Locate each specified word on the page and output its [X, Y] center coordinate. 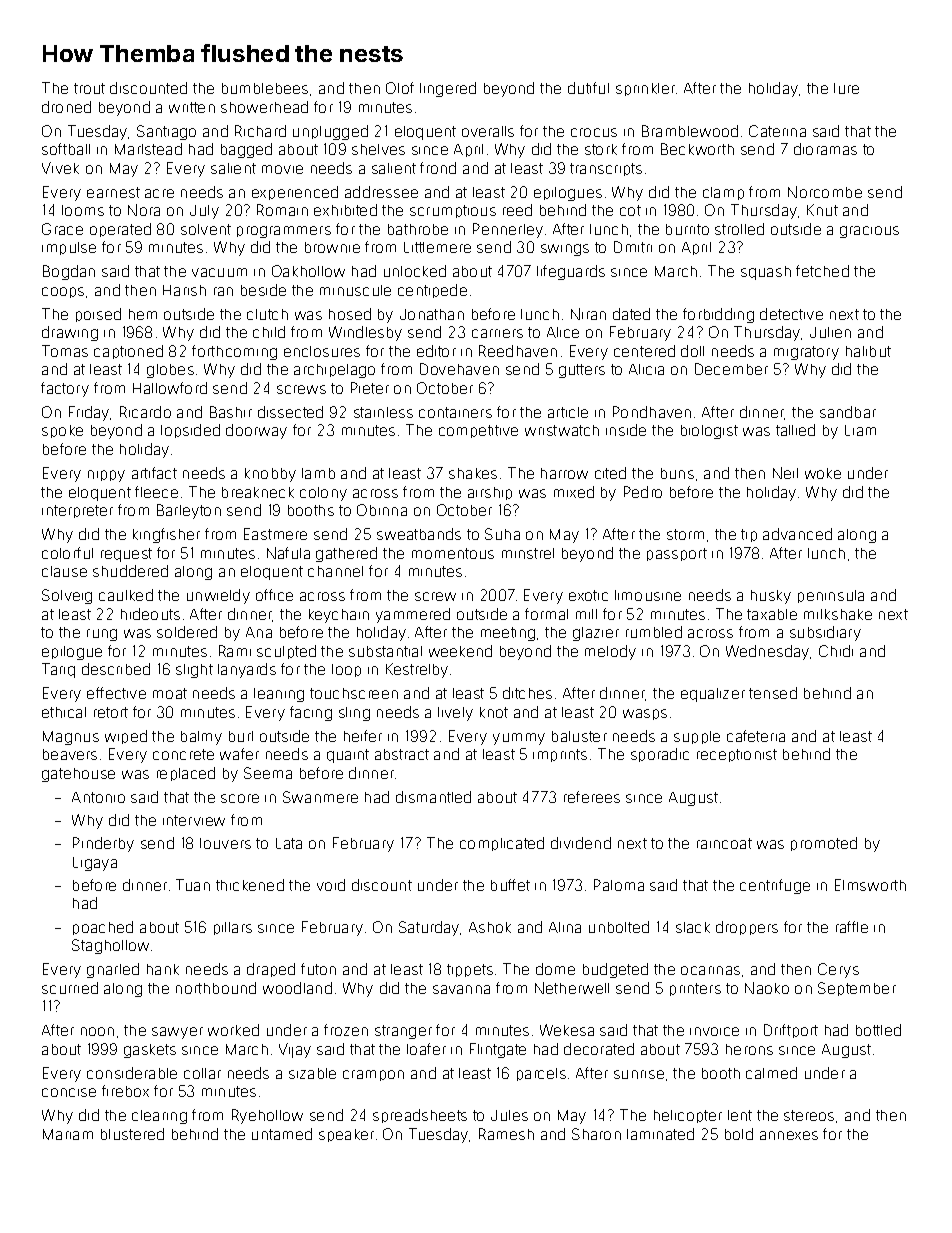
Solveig [67, 596]
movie [282, 169]
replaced [186, 774]
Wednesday [767, 652]
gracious [869, 232]
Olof [400, 88]
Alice [563, 332]
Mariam [68, 1134]
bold [739, 1134]
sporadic [660, 755]
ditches [527, 693]
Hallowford [170, 388]
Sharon [596, 1134]
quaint [348, 756]
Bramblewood [690, 131]
